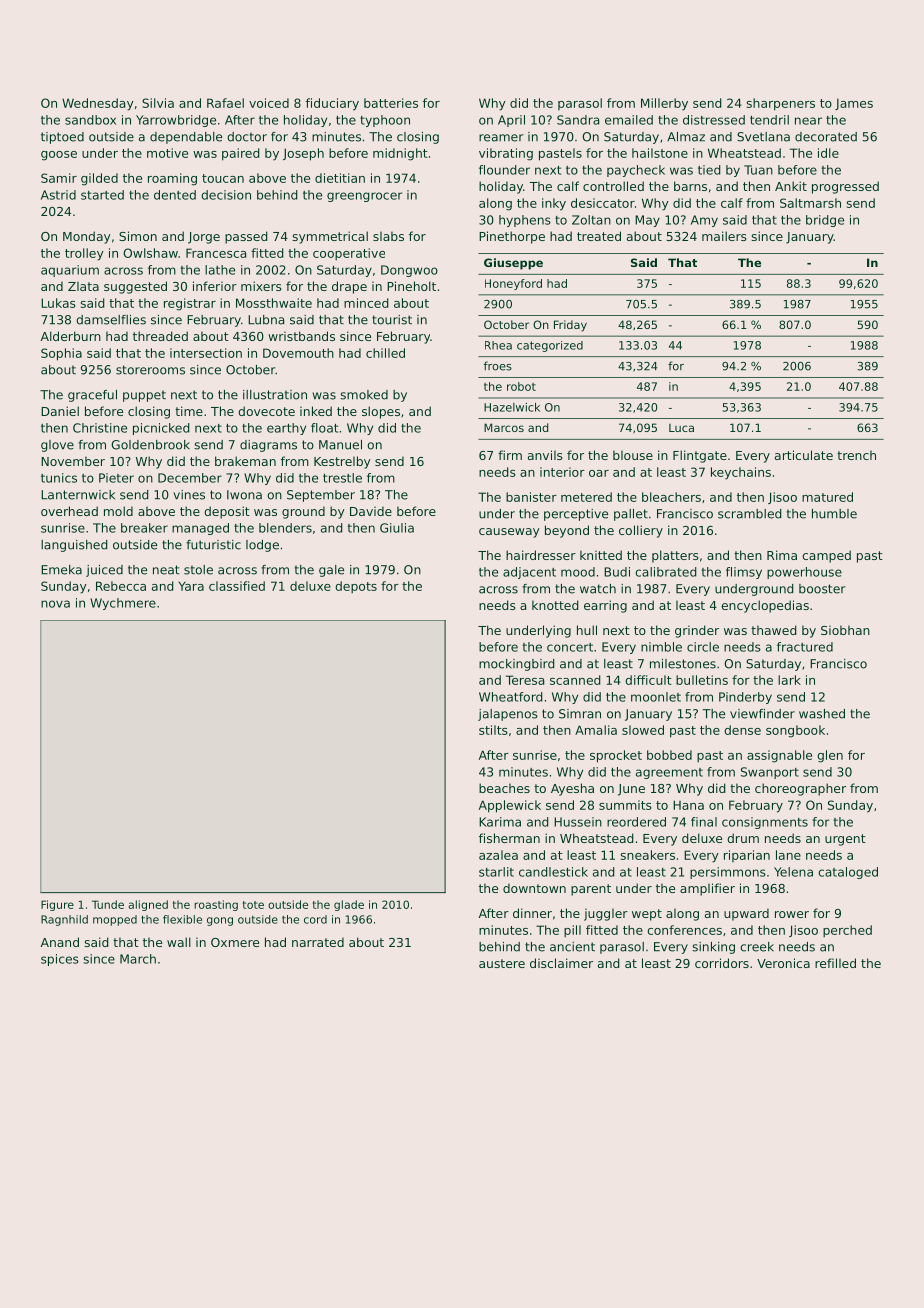 The height and width of the screenshot is (1308, 924). What do you see at coordinates (570, 326) in the screenshot?
I see `Friday` at bounding box center [570, 326].
